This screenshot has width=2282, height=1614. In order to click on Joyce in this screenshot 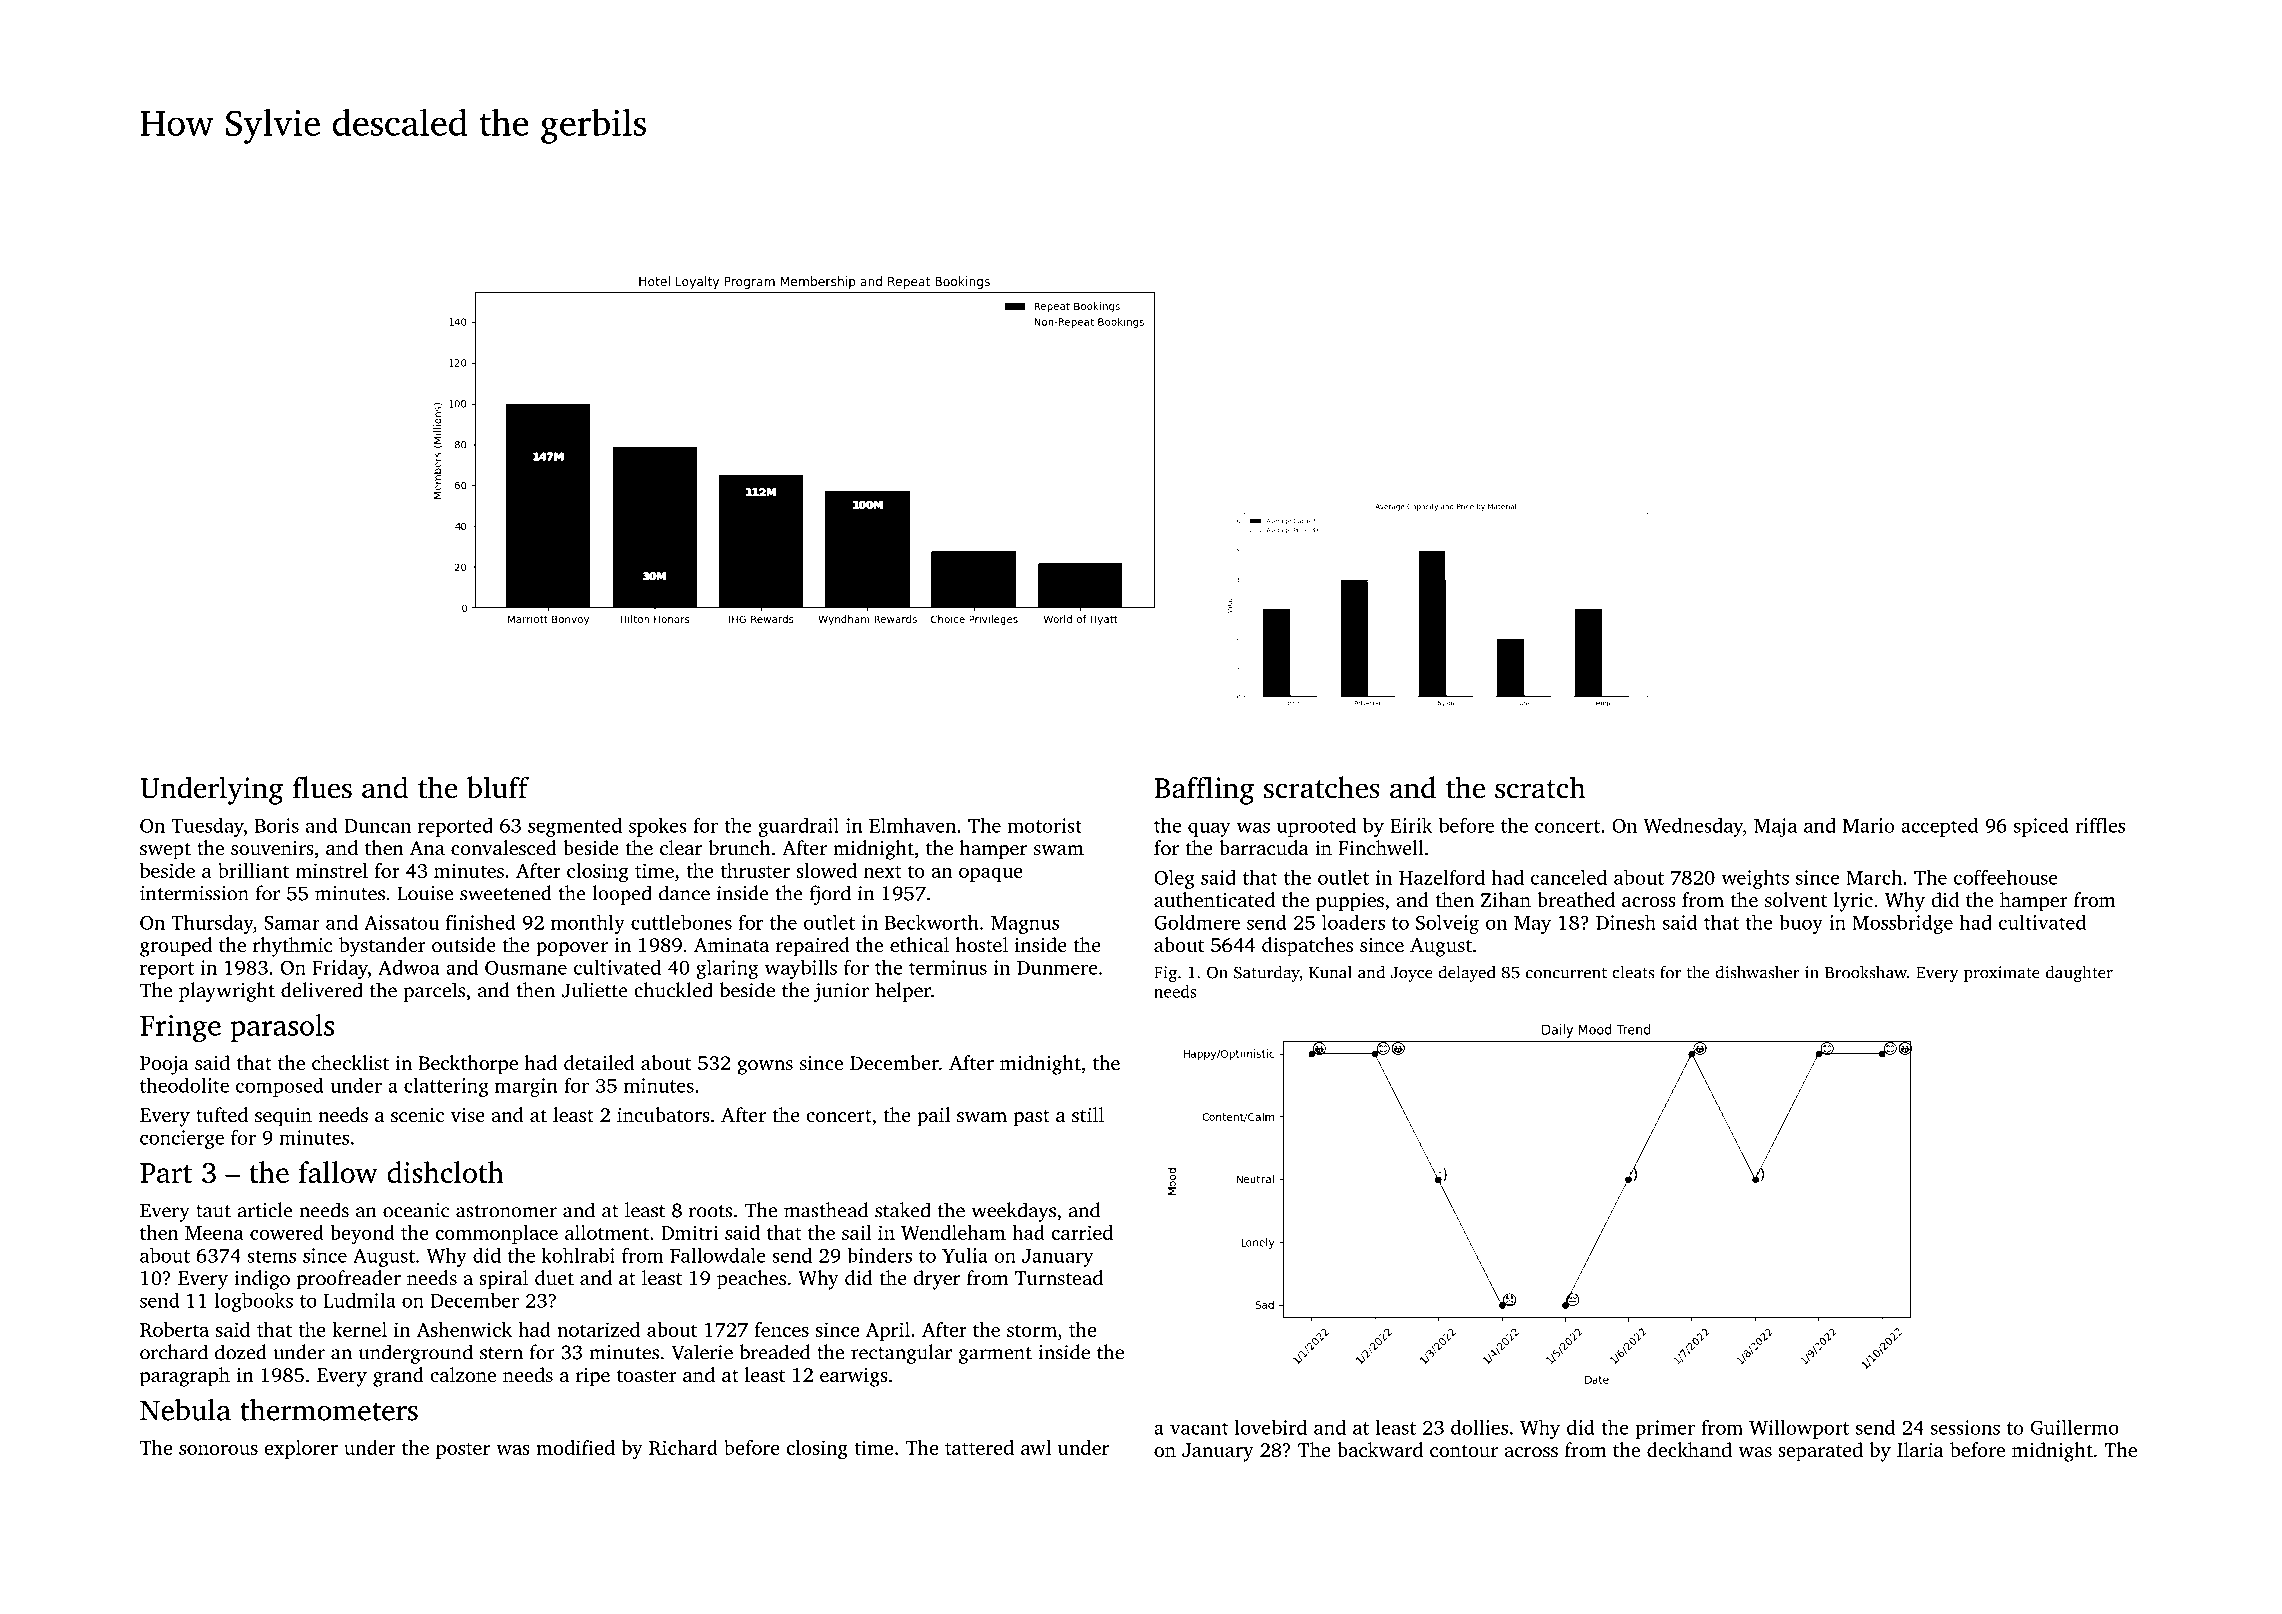, I will do `click(1412, 974)`.
